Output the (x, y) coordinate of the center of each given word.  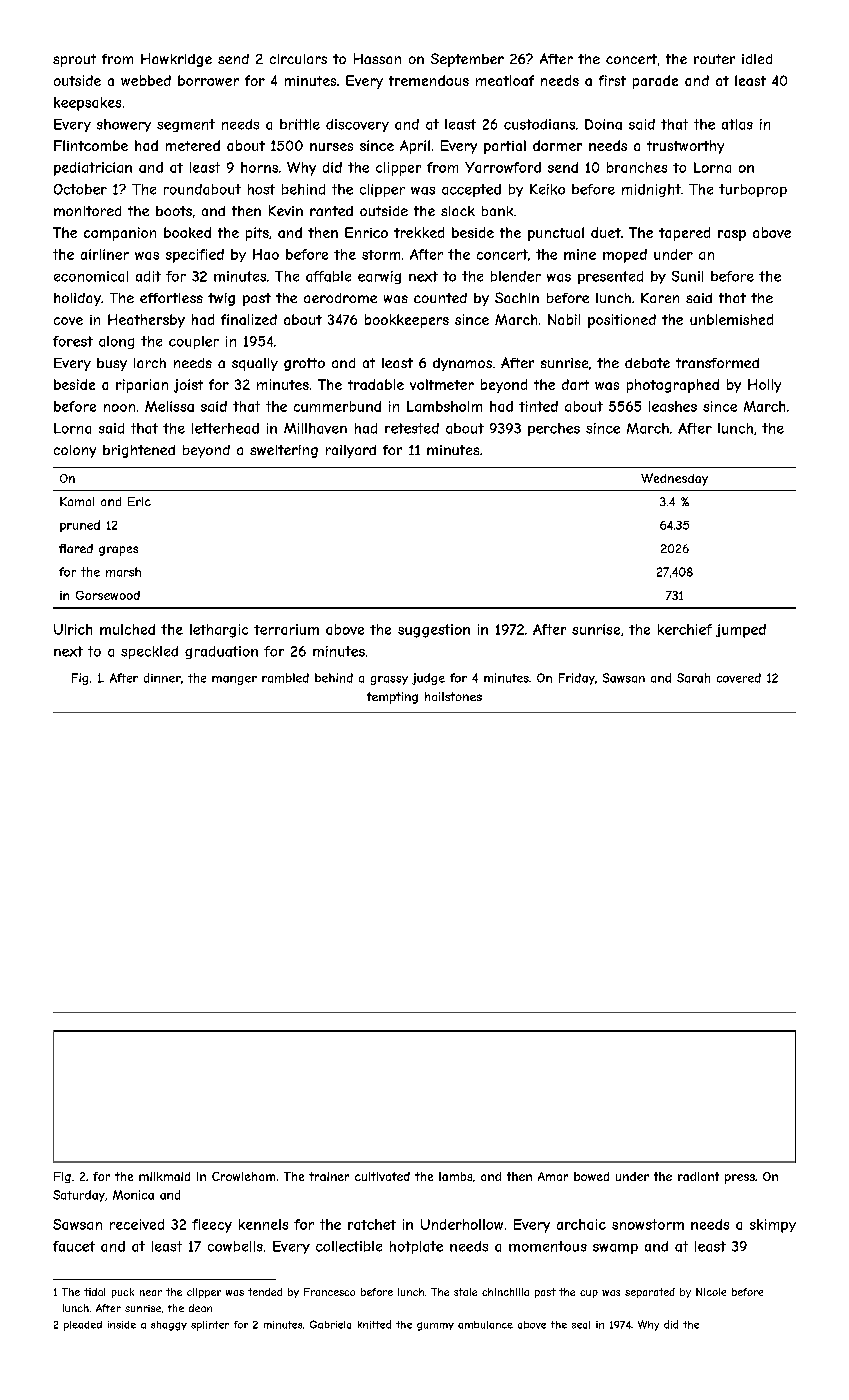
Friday (577, 679)
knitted (374, 1324)
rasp (732, 235)
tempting (392, 698)
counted (440, 298)
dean (200, 1308)
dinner (162, 678)
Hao (266, 254)
